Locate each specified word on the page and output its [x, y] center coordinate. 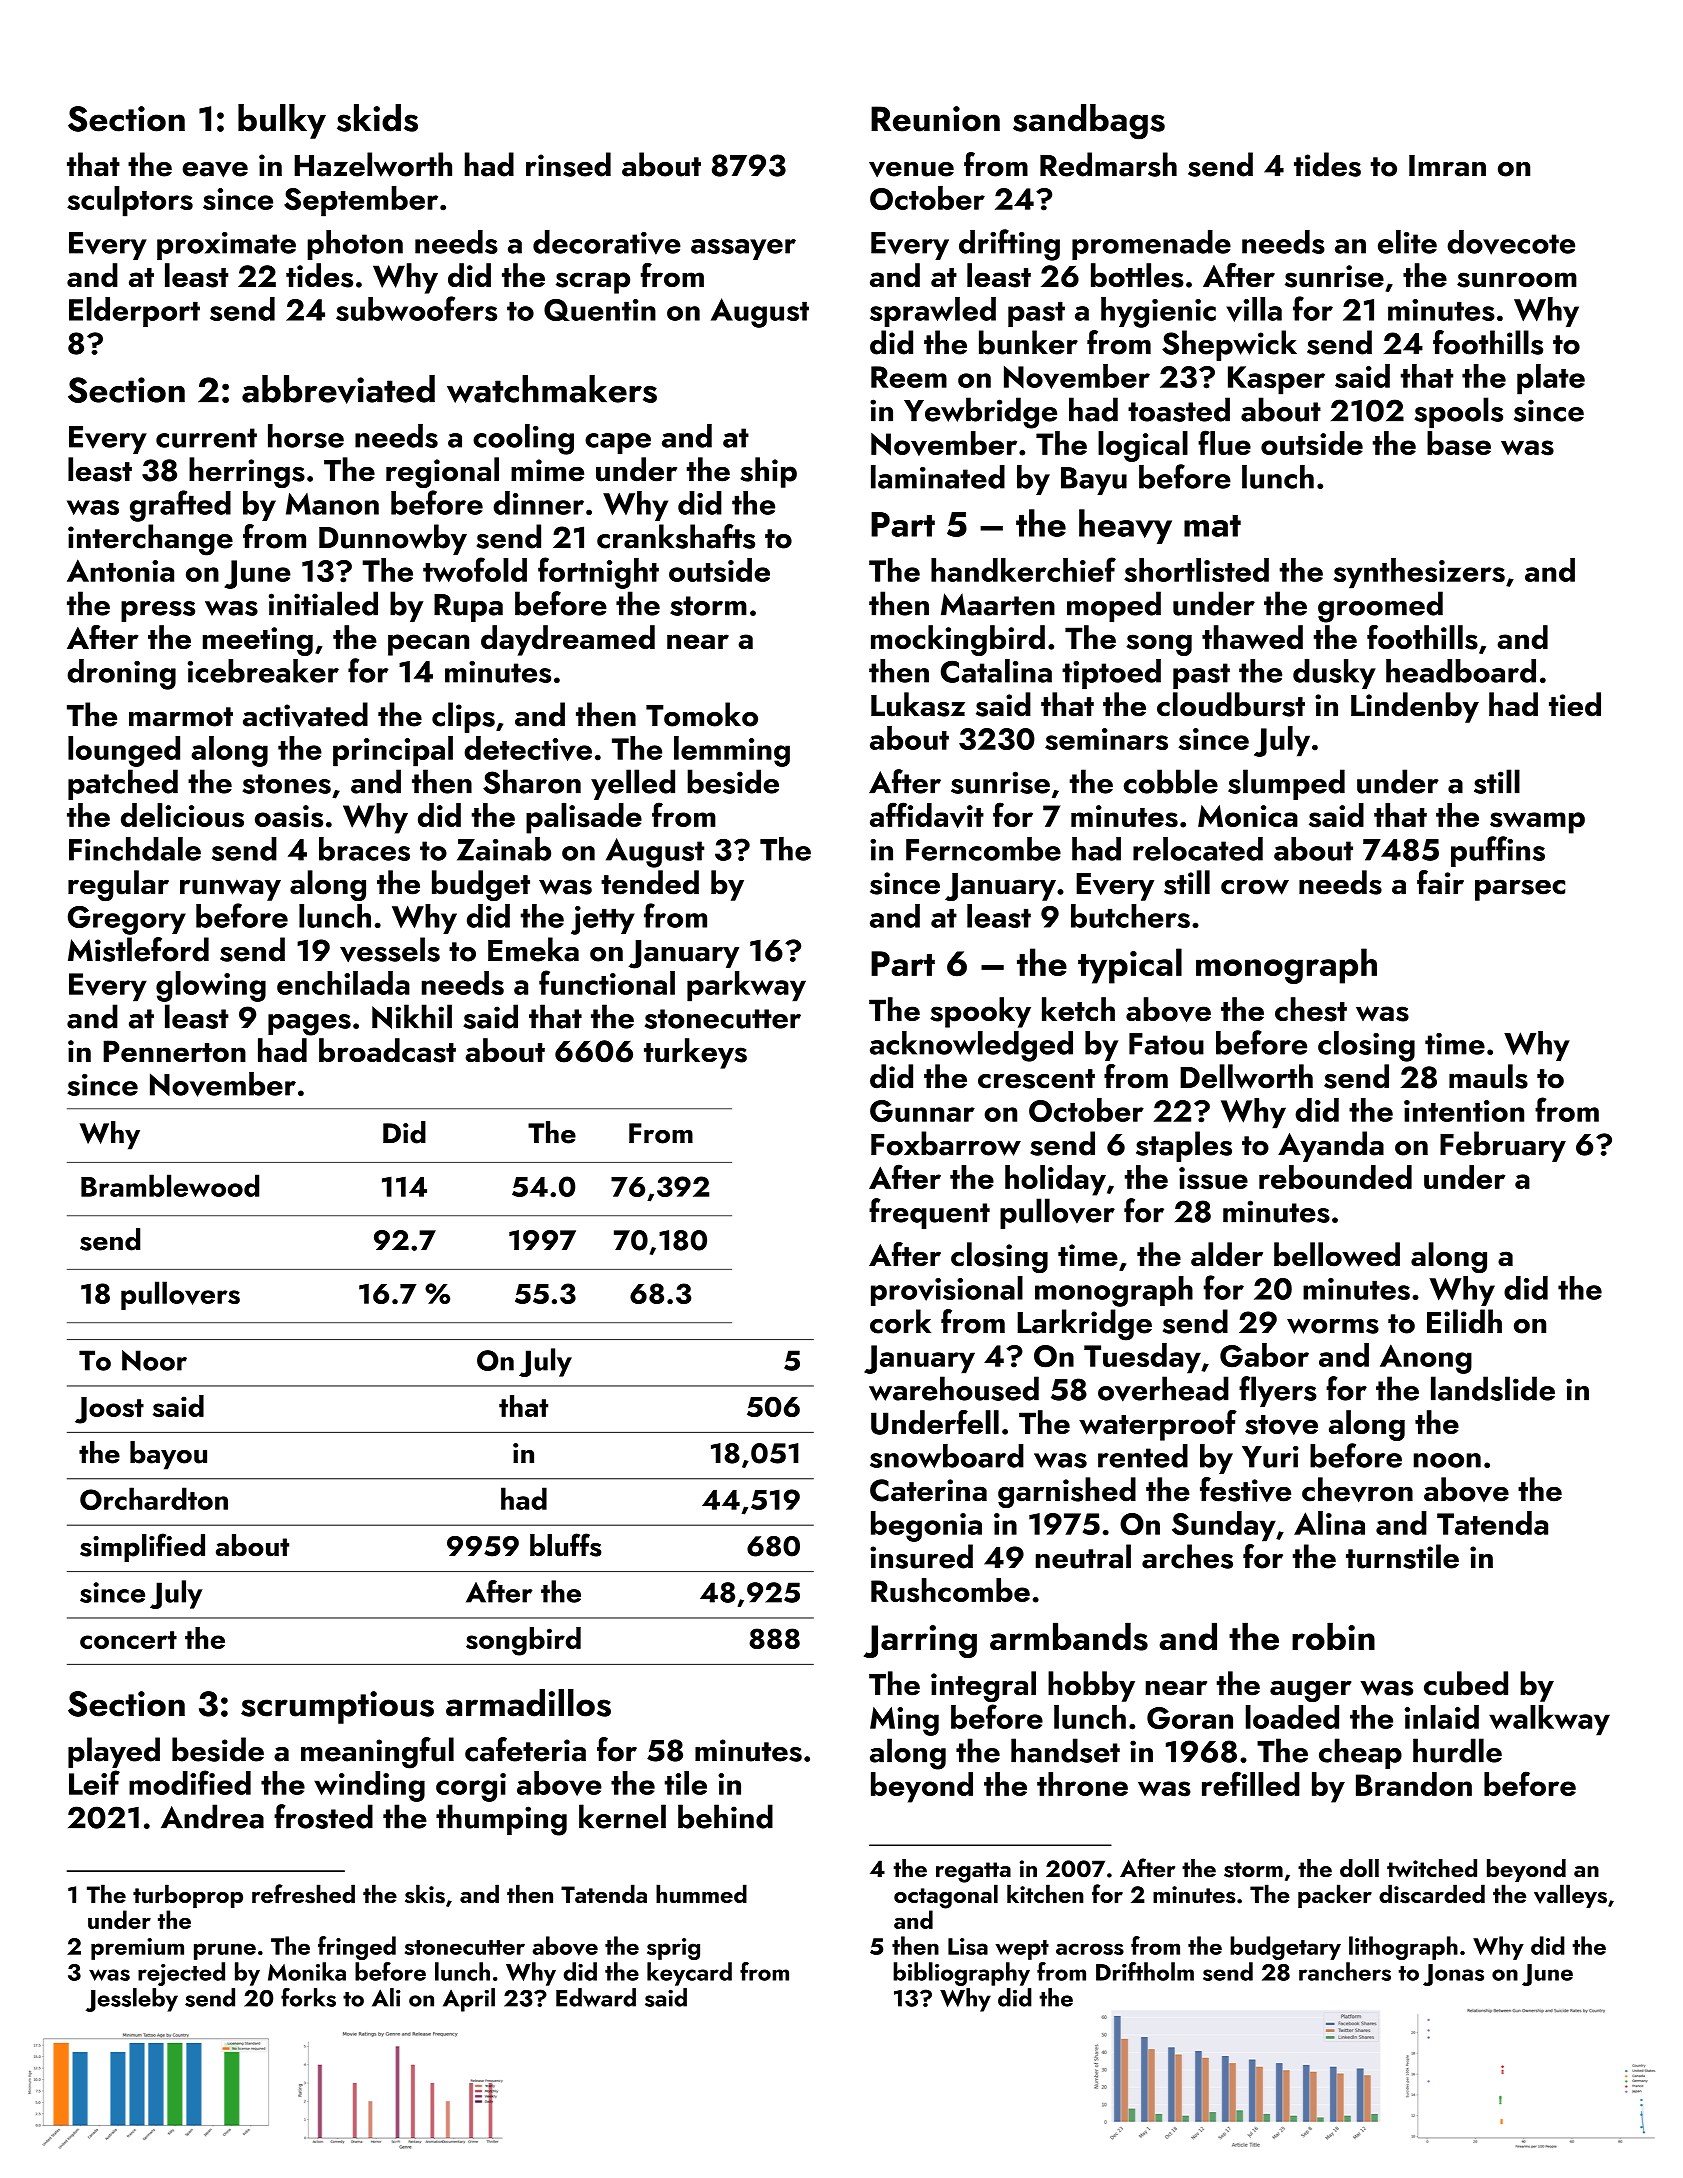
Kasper [1276, 380]
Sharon [532, 781]
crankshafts [676, 536]
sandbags [1089, 122]
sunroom [1517, 280]
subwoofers [416, 308]
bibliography [961, 1974]
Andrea [212, 1816]
